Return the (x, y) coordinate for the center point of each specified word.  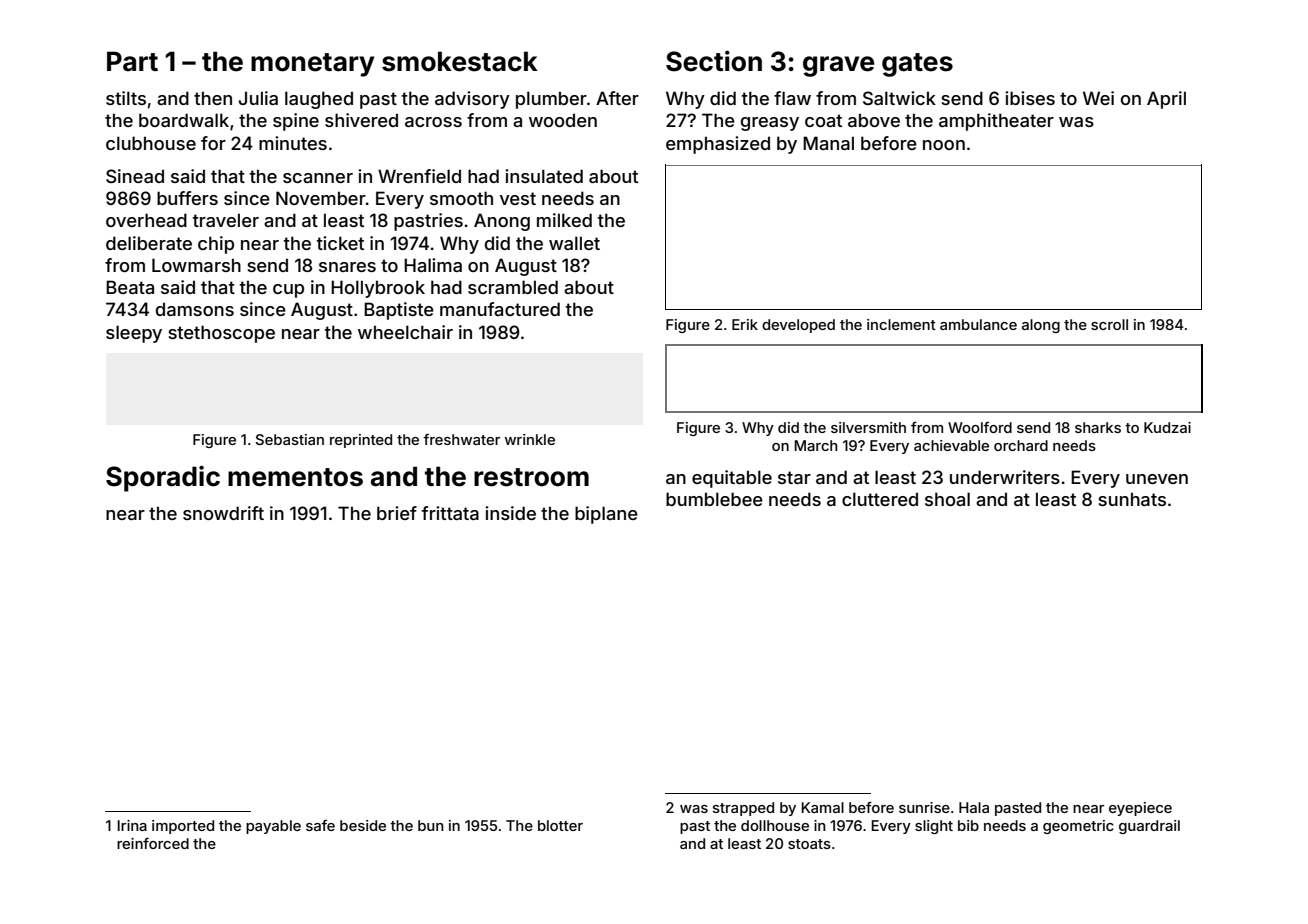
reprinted (361, 441)
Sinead (135, 176)
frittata (450, 513)
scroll (1109, 324)
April (1166, 100)
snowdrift (223, 513)
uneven (1157, 479)
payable (273, 827)
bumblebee (714, 499)
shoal (947, 499)
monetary (313, 65)
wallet (574, 243)
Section (714, 61)
